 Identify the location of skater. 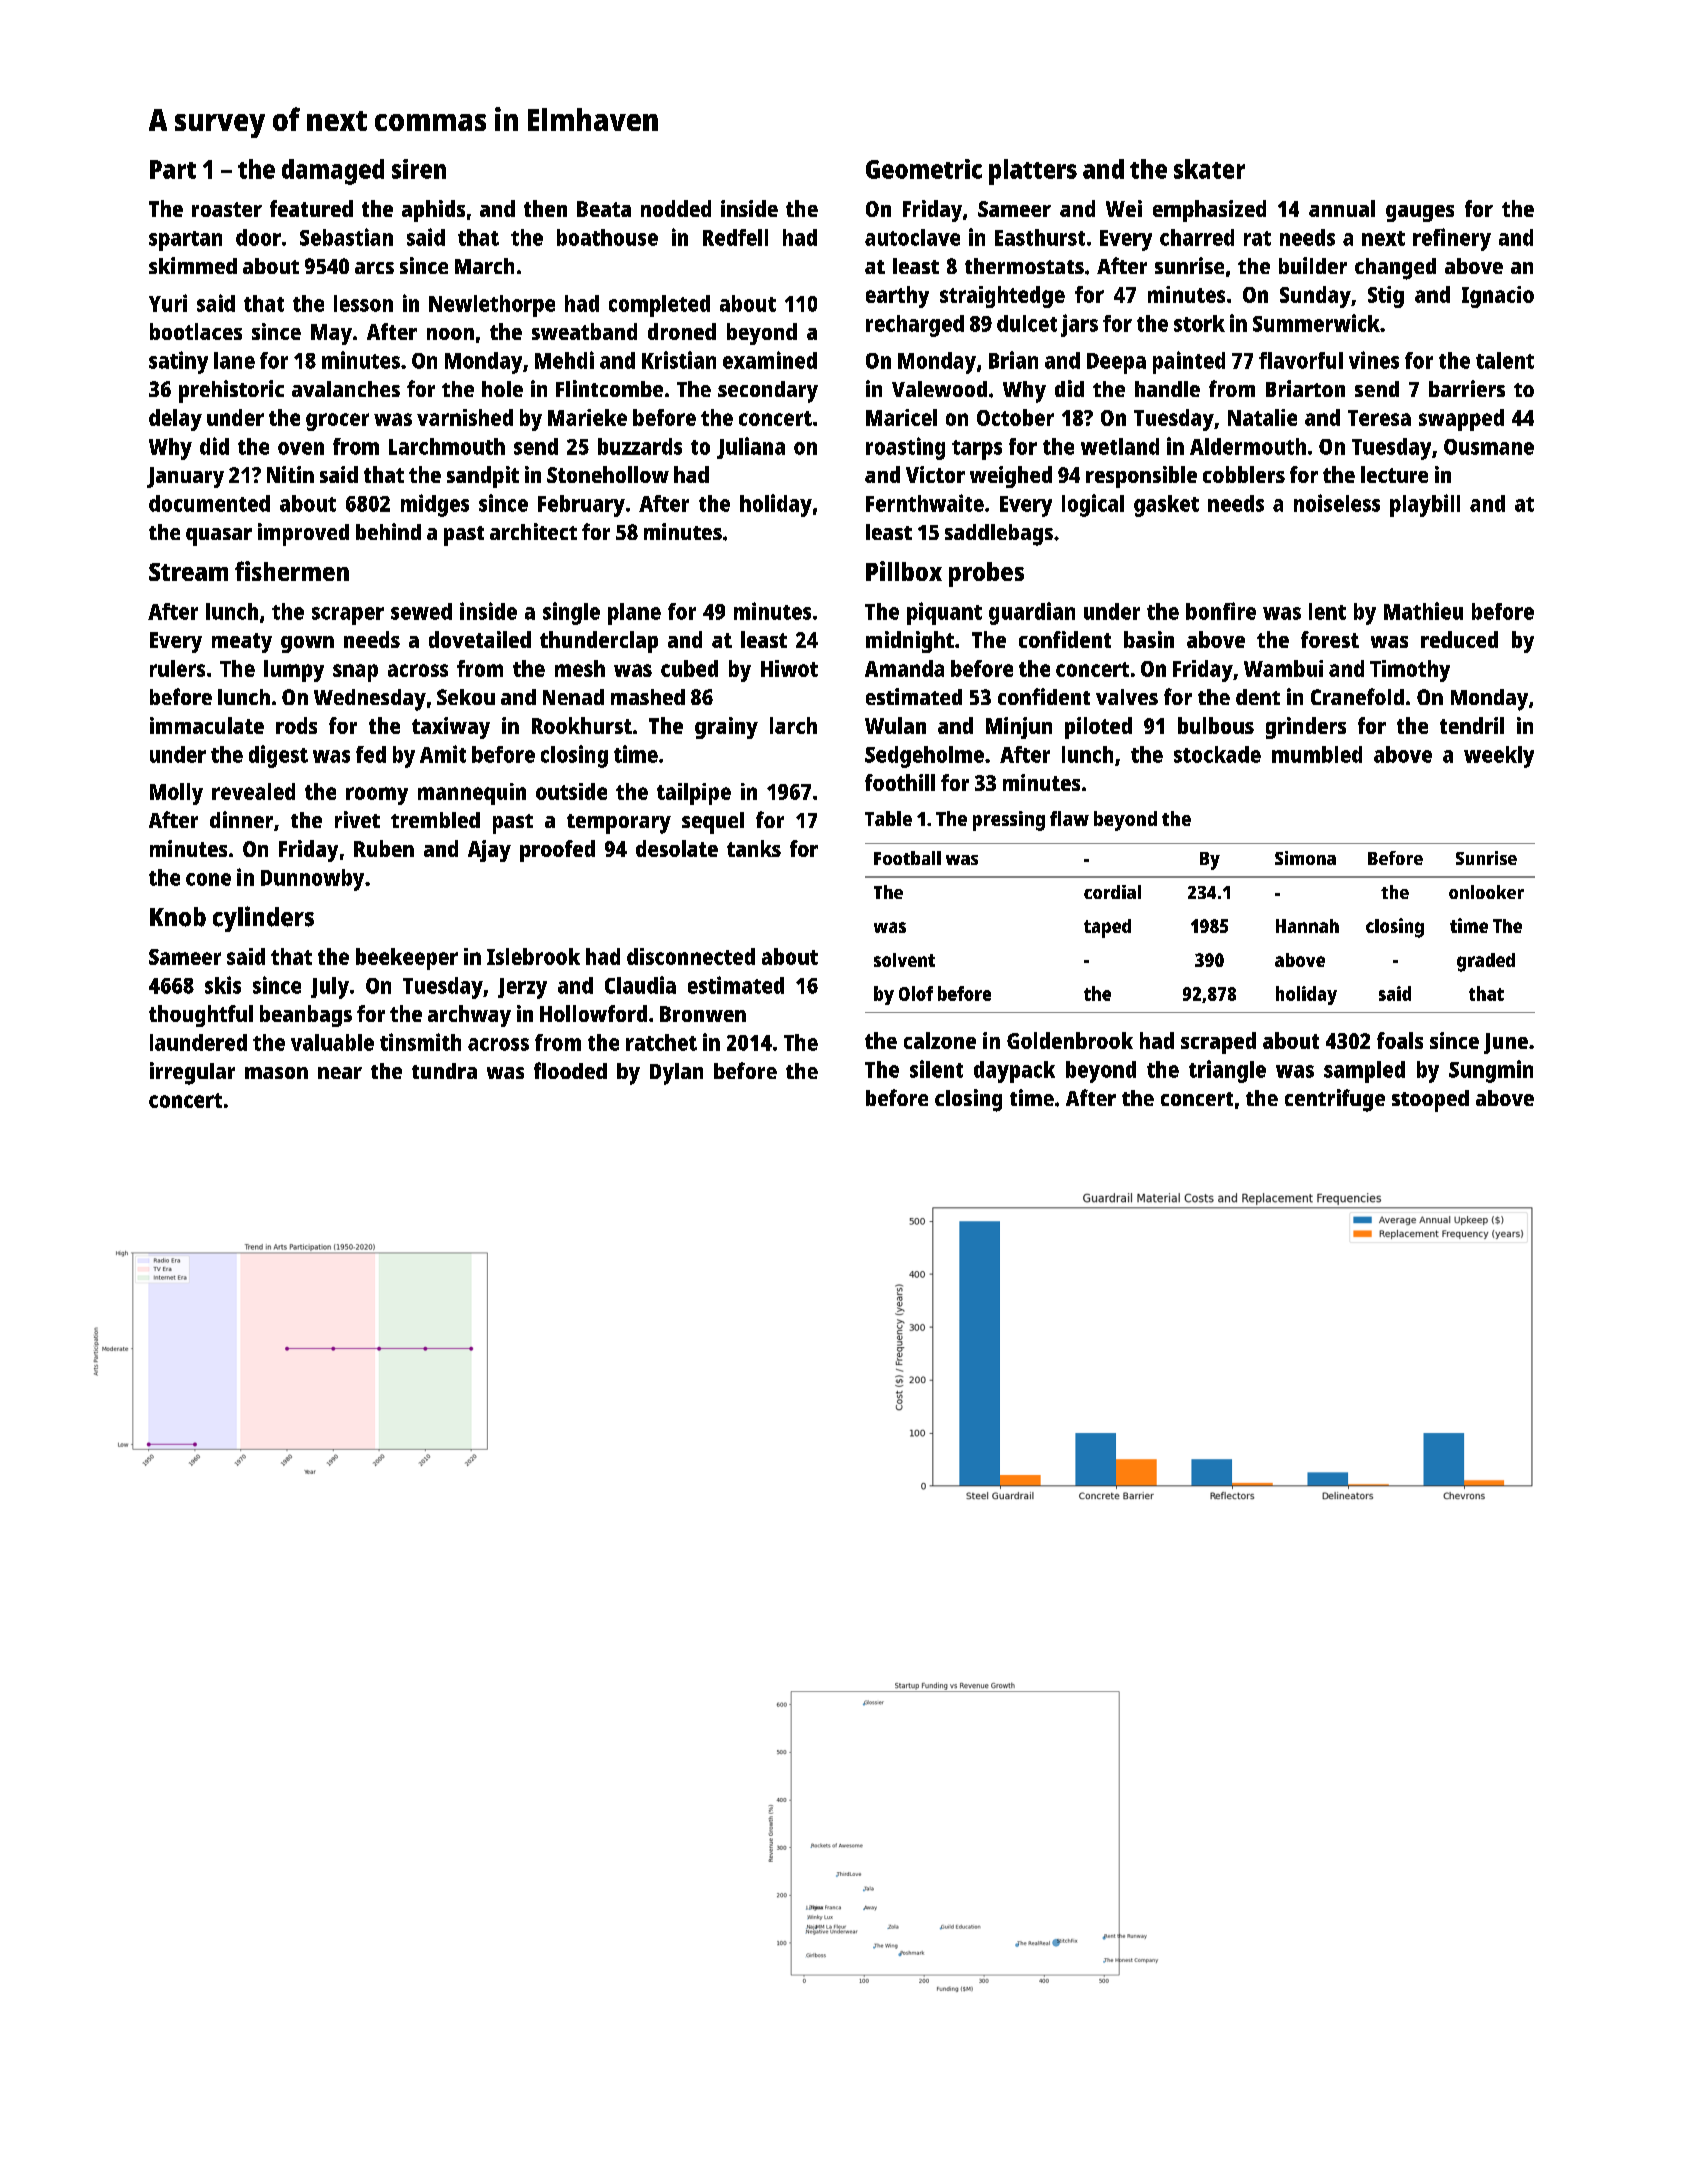
(1209, 169).
